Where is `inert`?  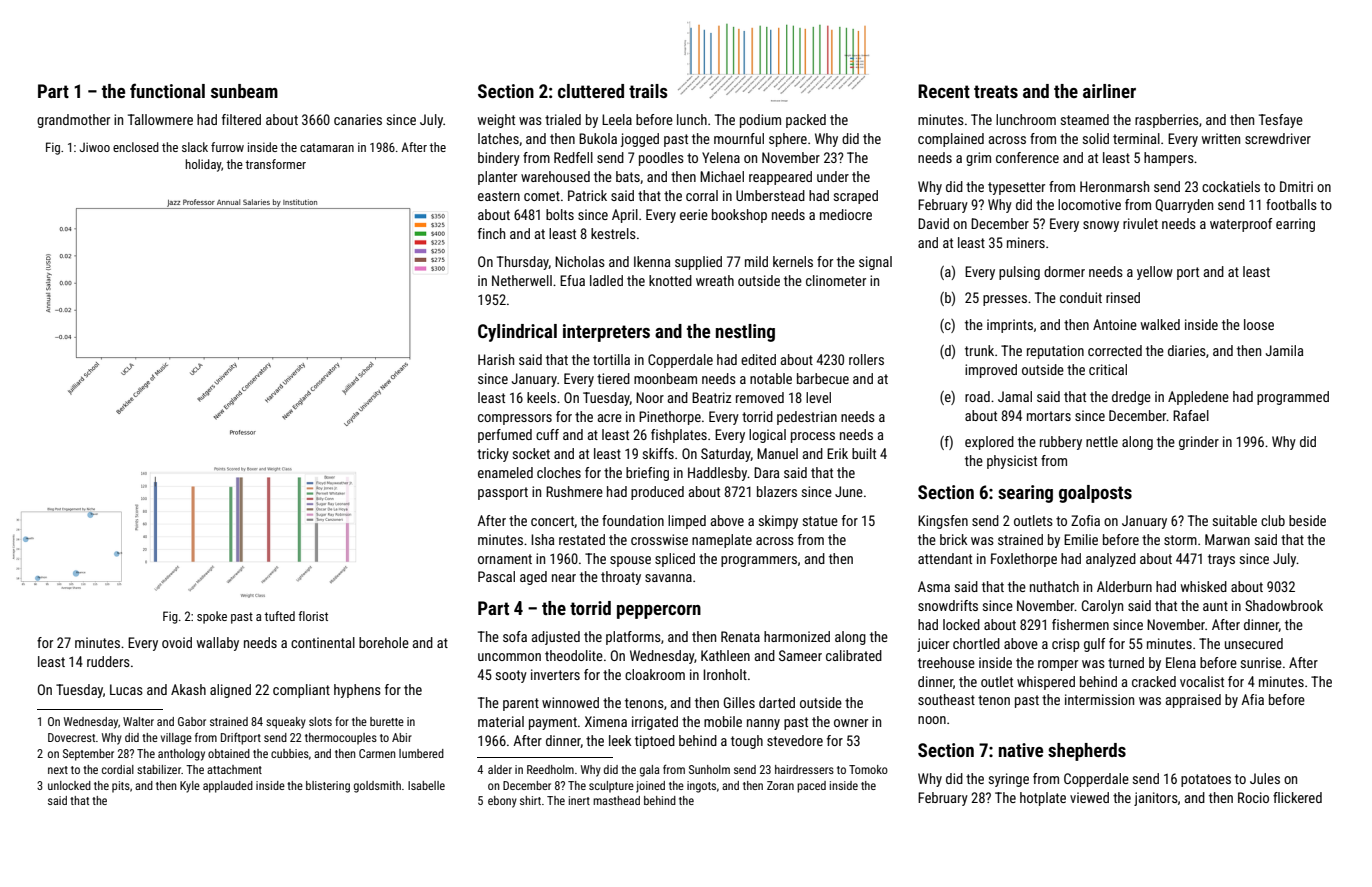 inert is located at coordinates (579, 800).
